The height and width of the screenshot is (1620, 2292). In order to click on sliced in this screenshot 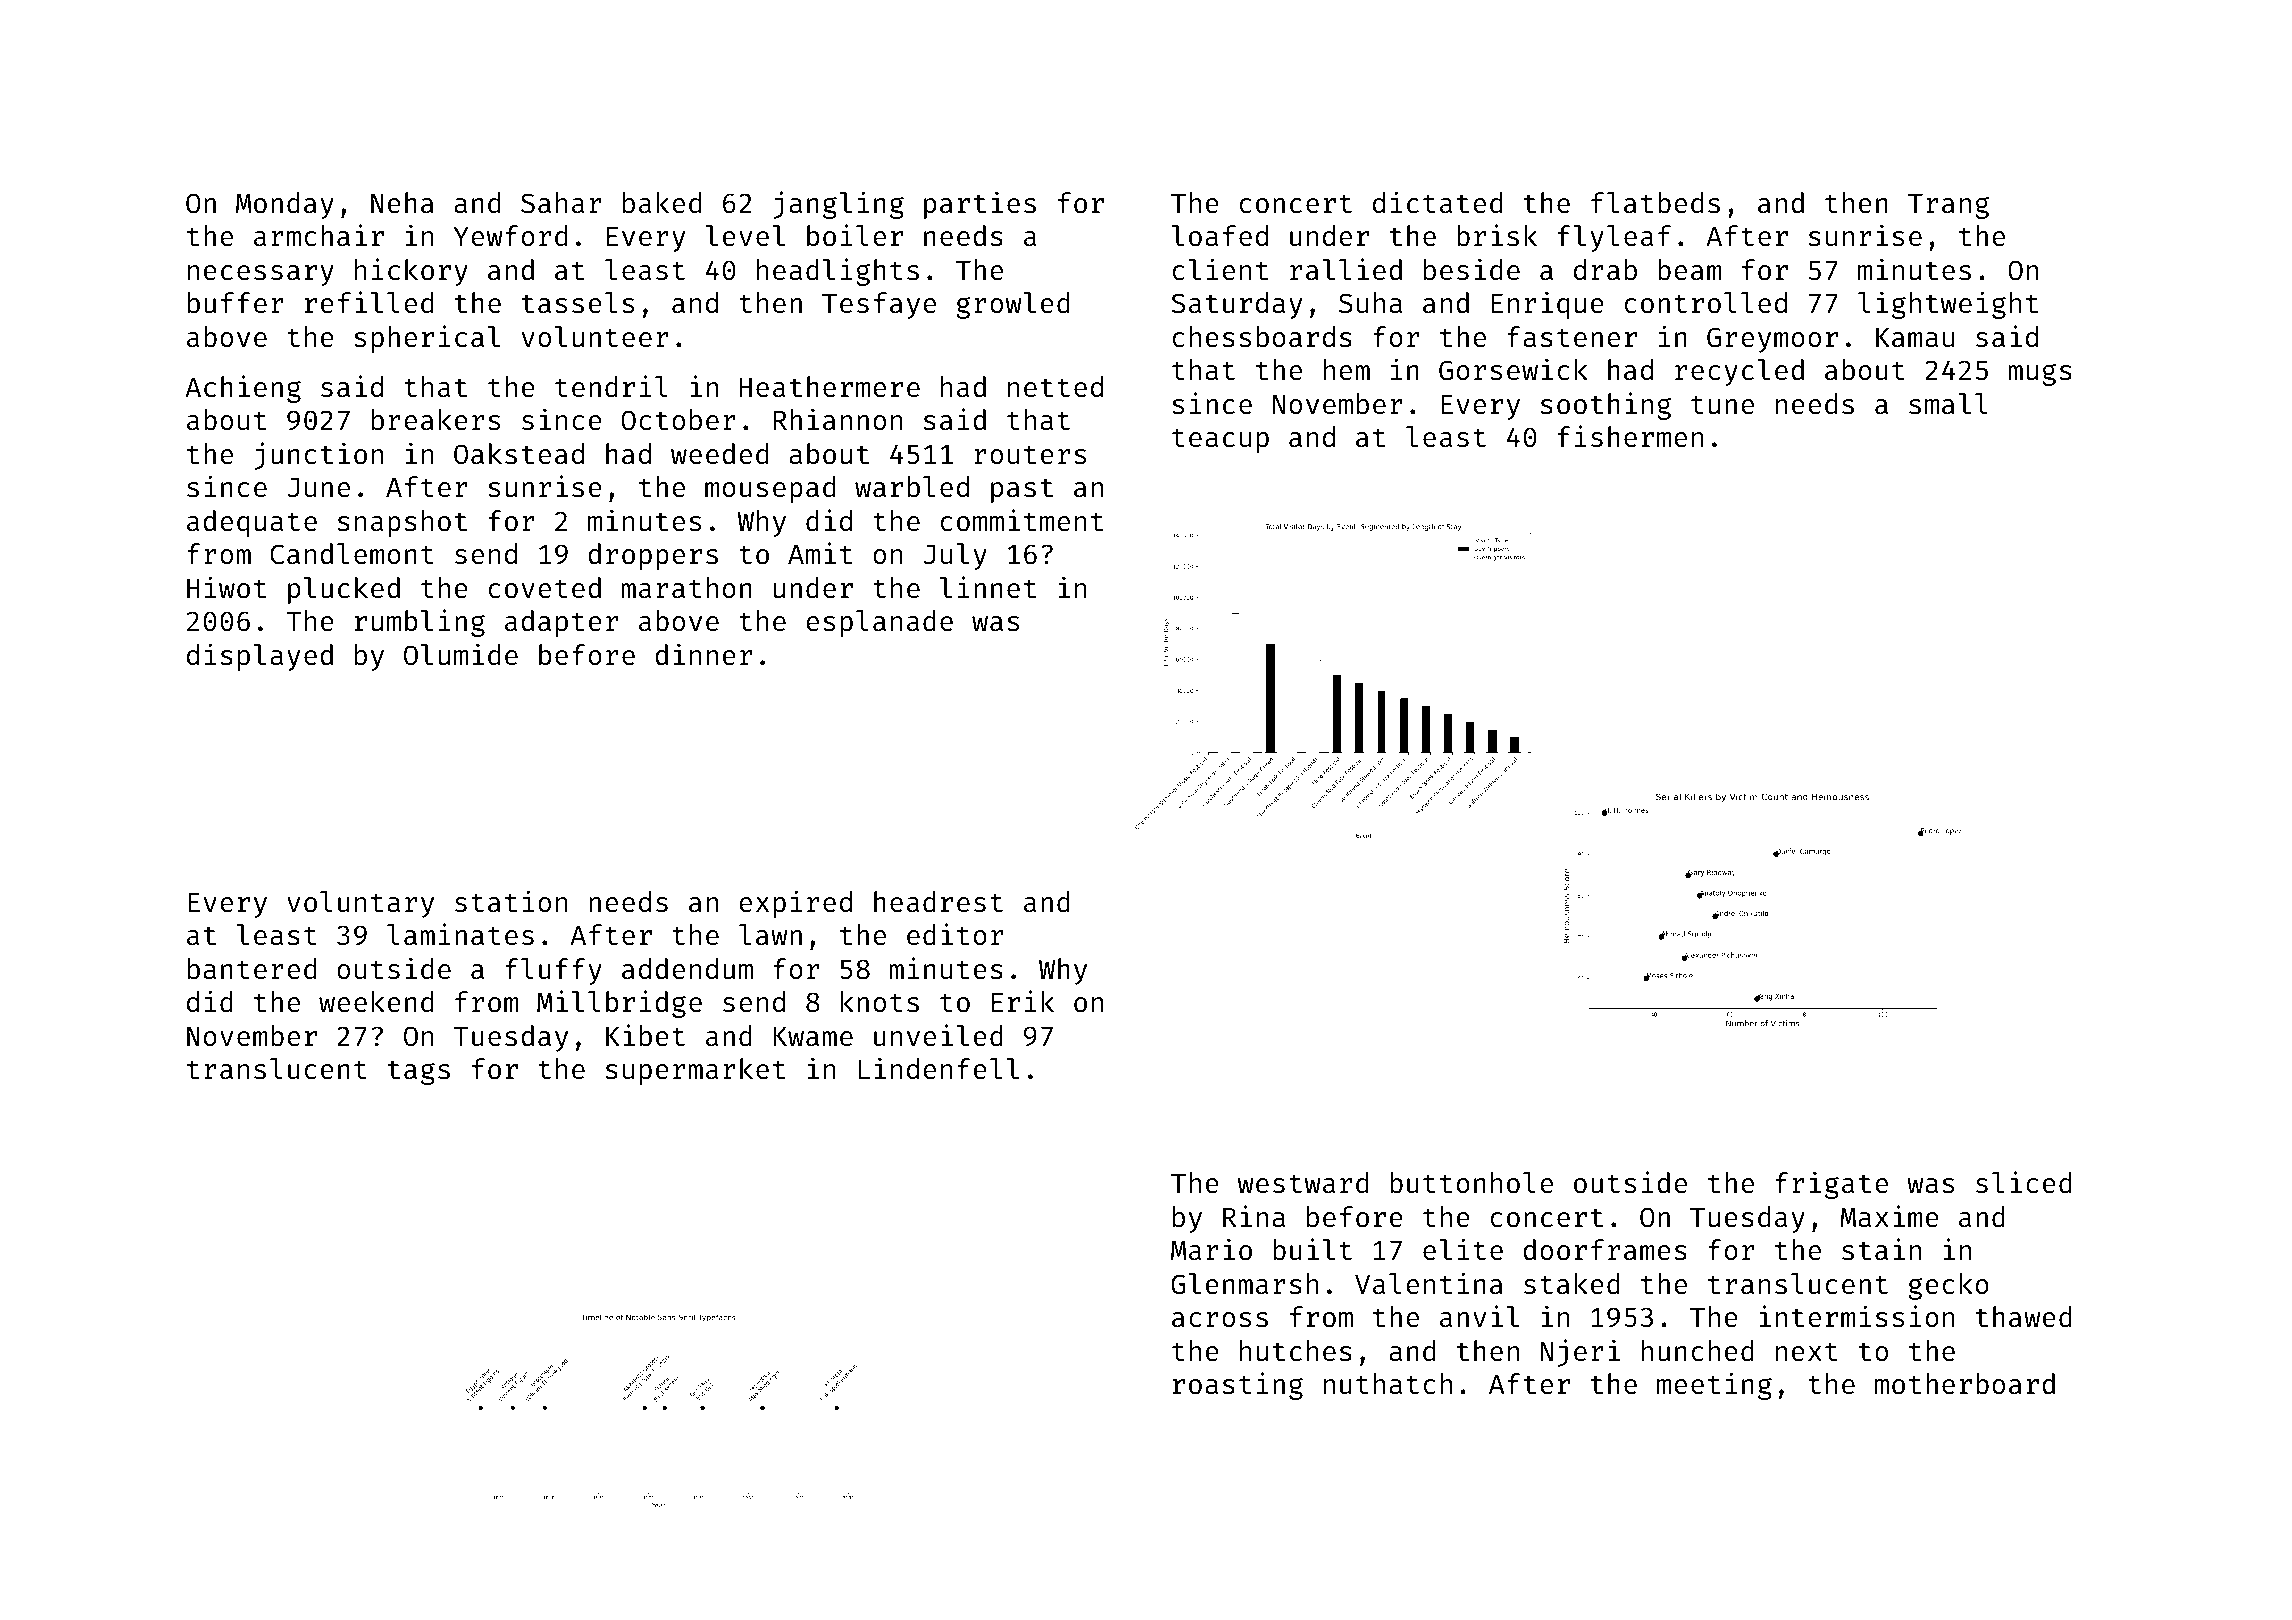, I will do `click(2024, 1182)`.
